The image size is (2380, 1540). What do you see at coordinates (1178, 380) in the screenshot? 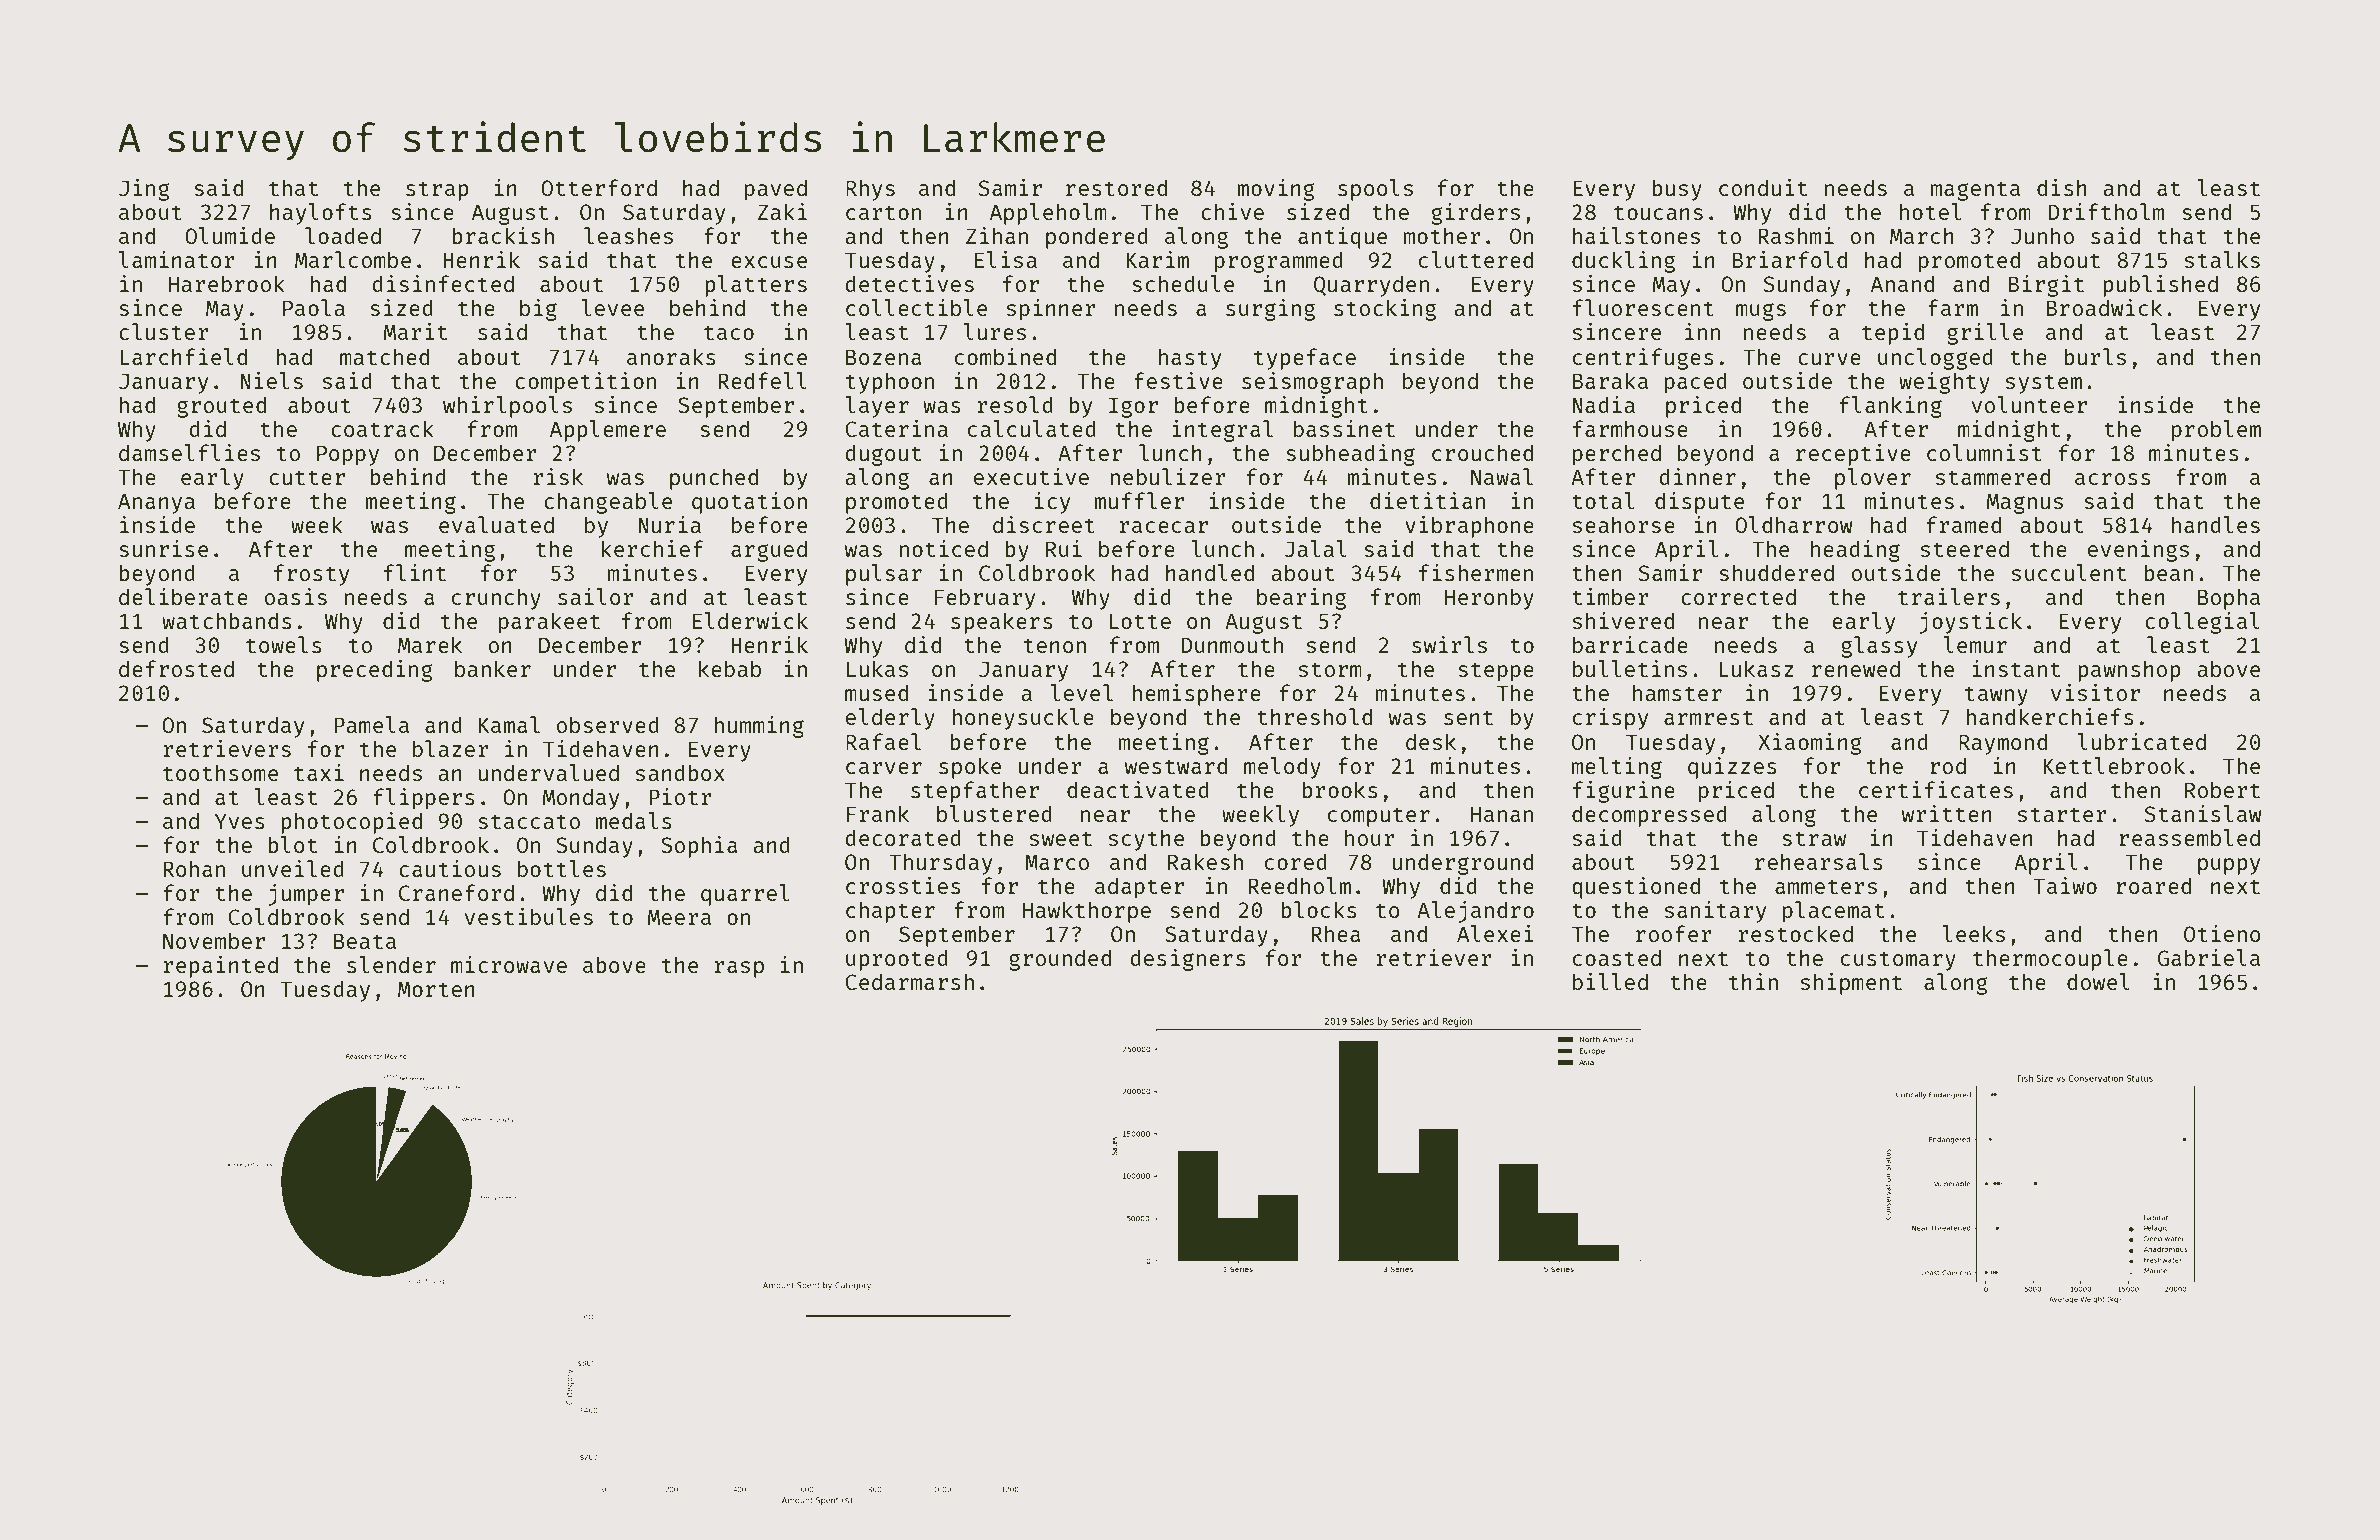
I see `festive` at bounding box center [1178, 380].
